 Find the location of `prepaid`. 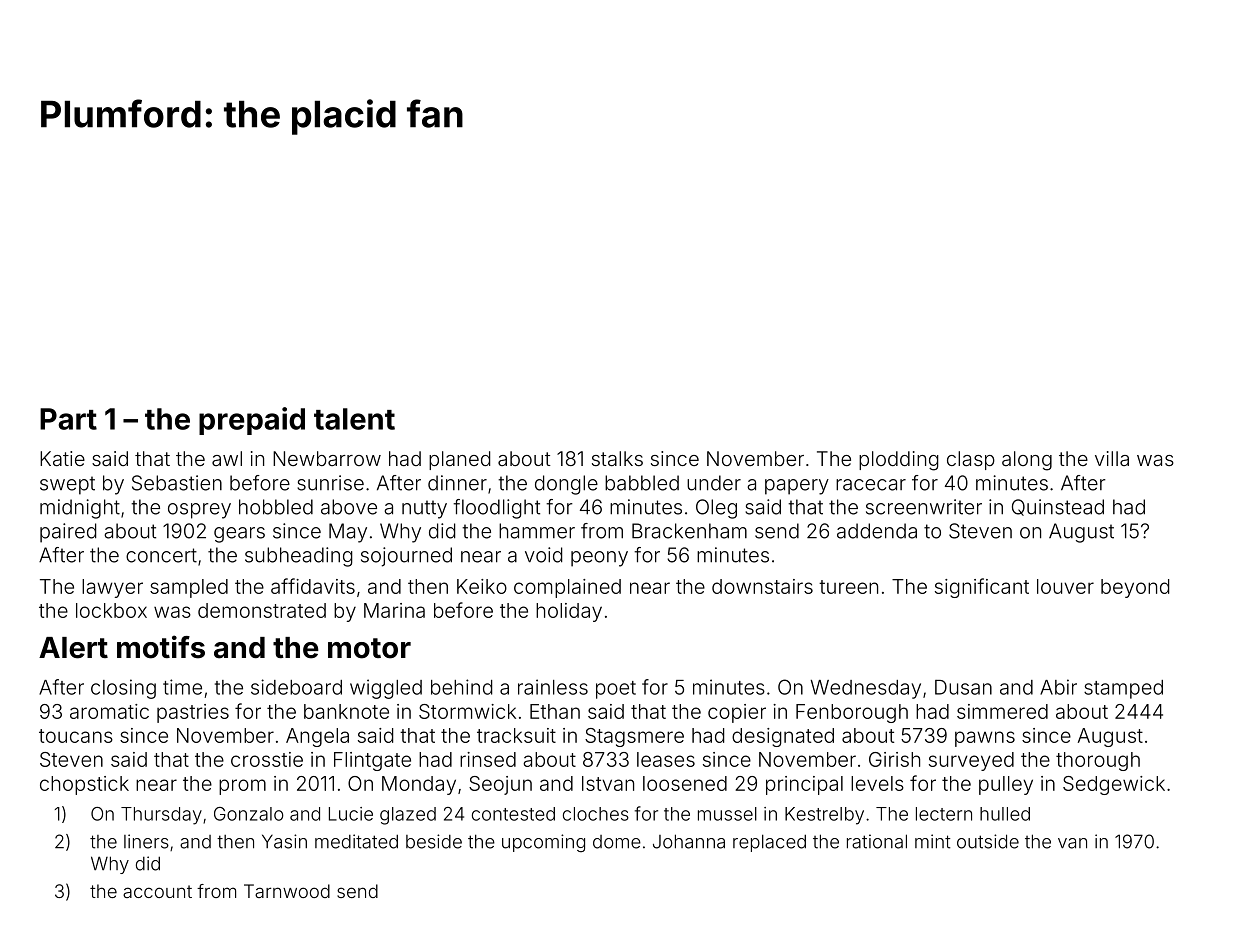

prepaid is located at coordinates (252, 421).
